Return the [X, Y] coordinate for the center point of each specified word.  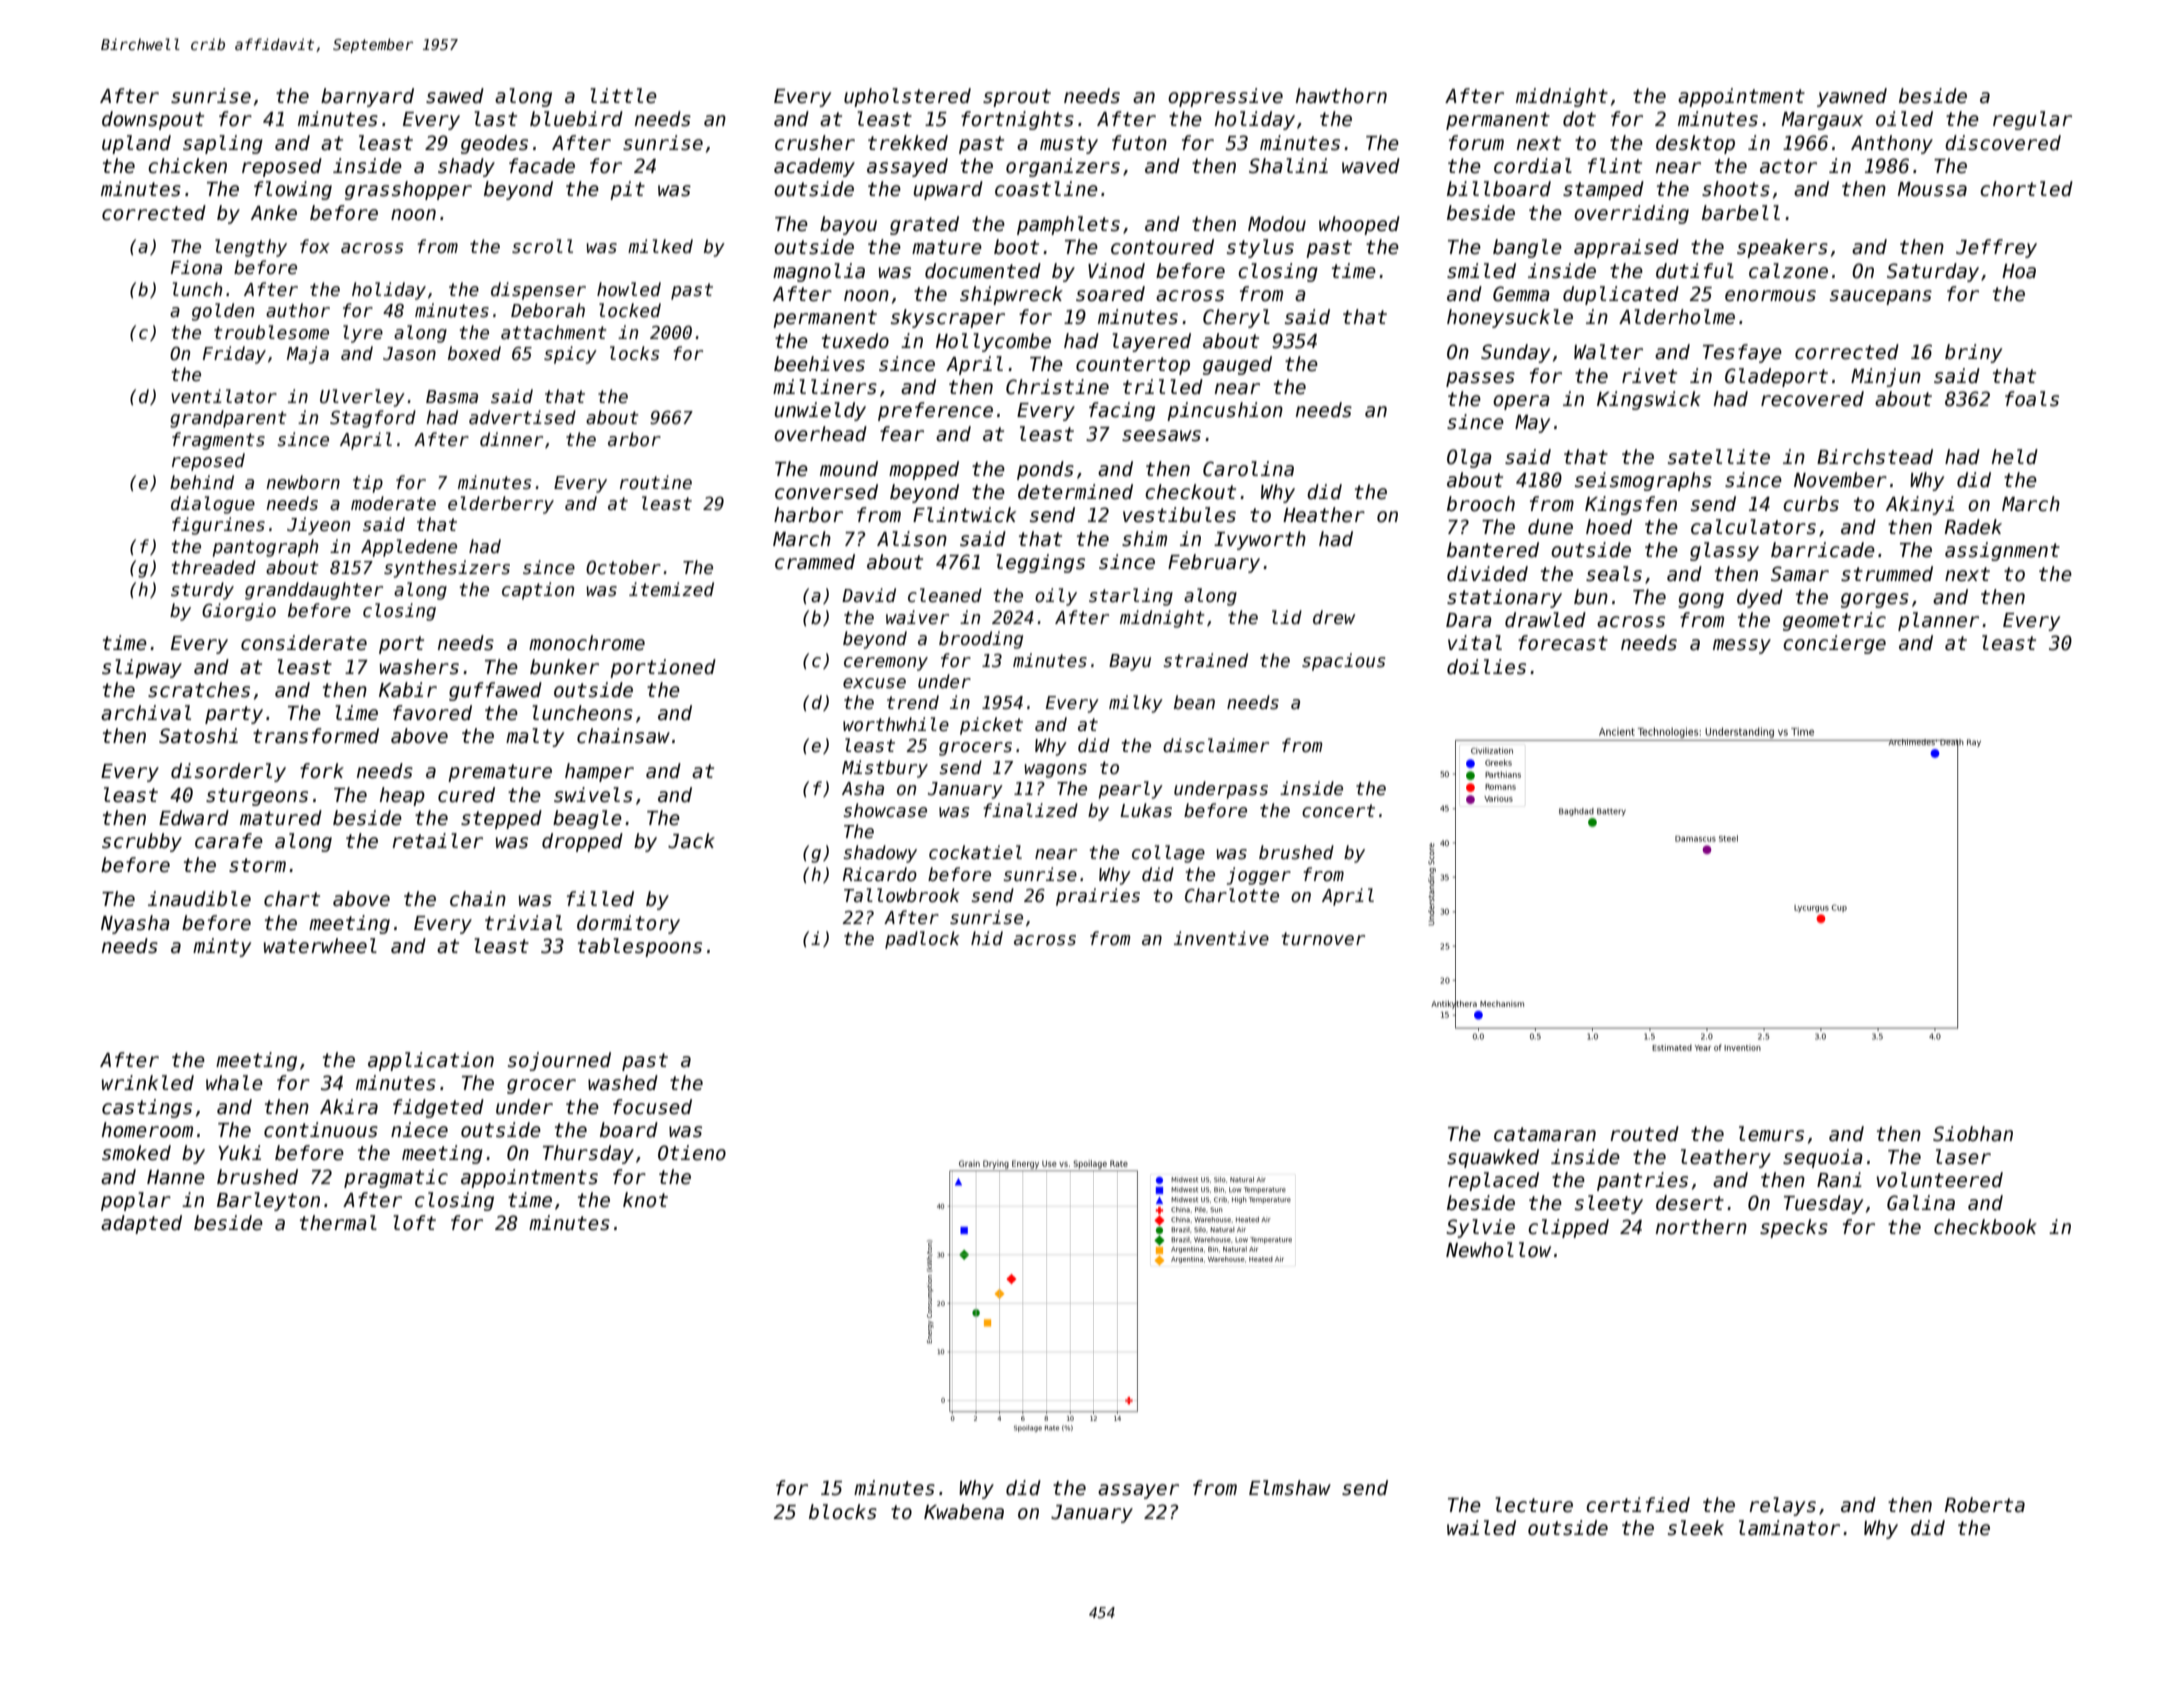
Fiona [196, 267]
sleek [1696, 1528]
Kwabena [964, 1512]
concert [1338, 811]
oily [1056, 597]
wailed [1481, 1528]
